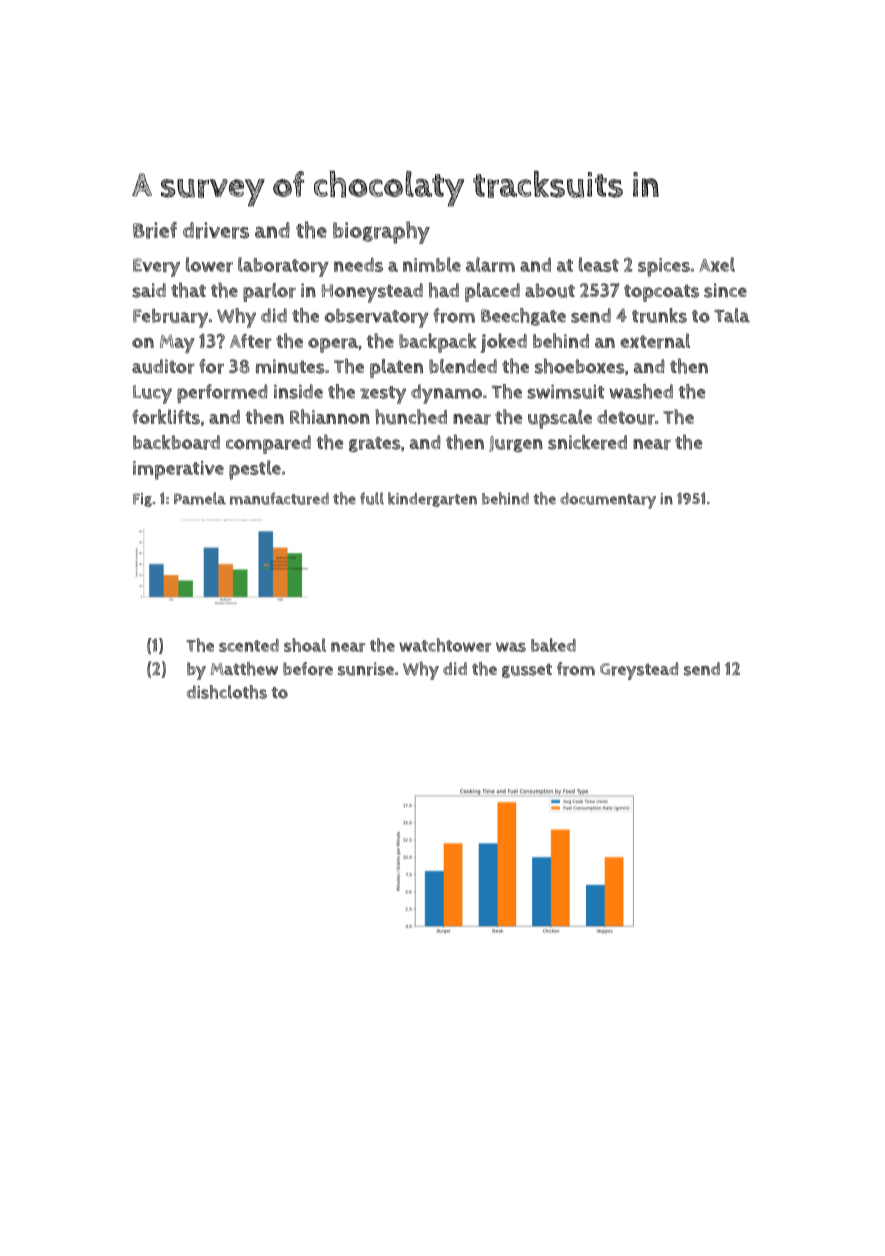 This image has width=885, height=1256. I want to click on before, so click(308, 669).
